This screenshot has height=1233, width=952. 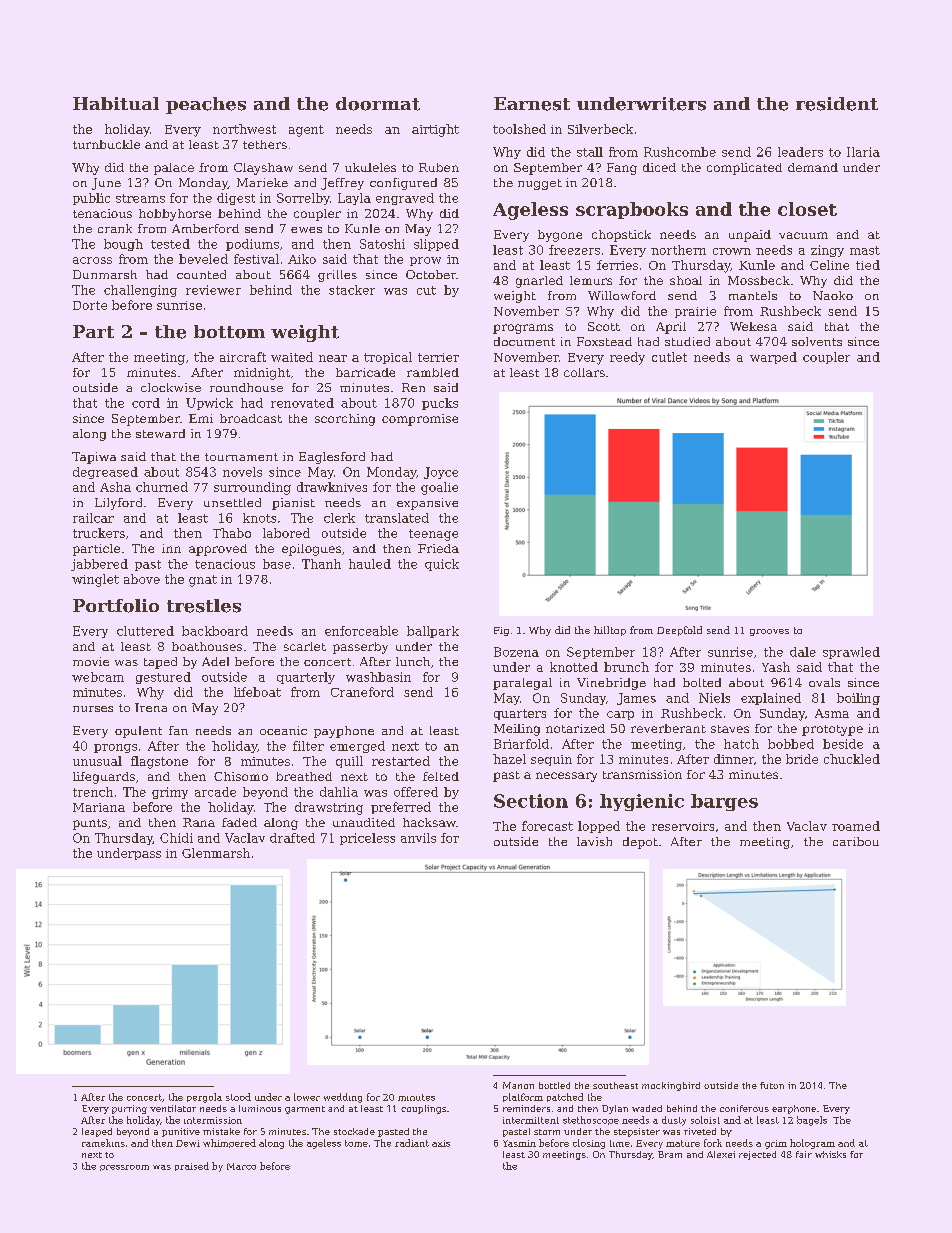 I want to click on reminders, so click(x=526, y=1108).
